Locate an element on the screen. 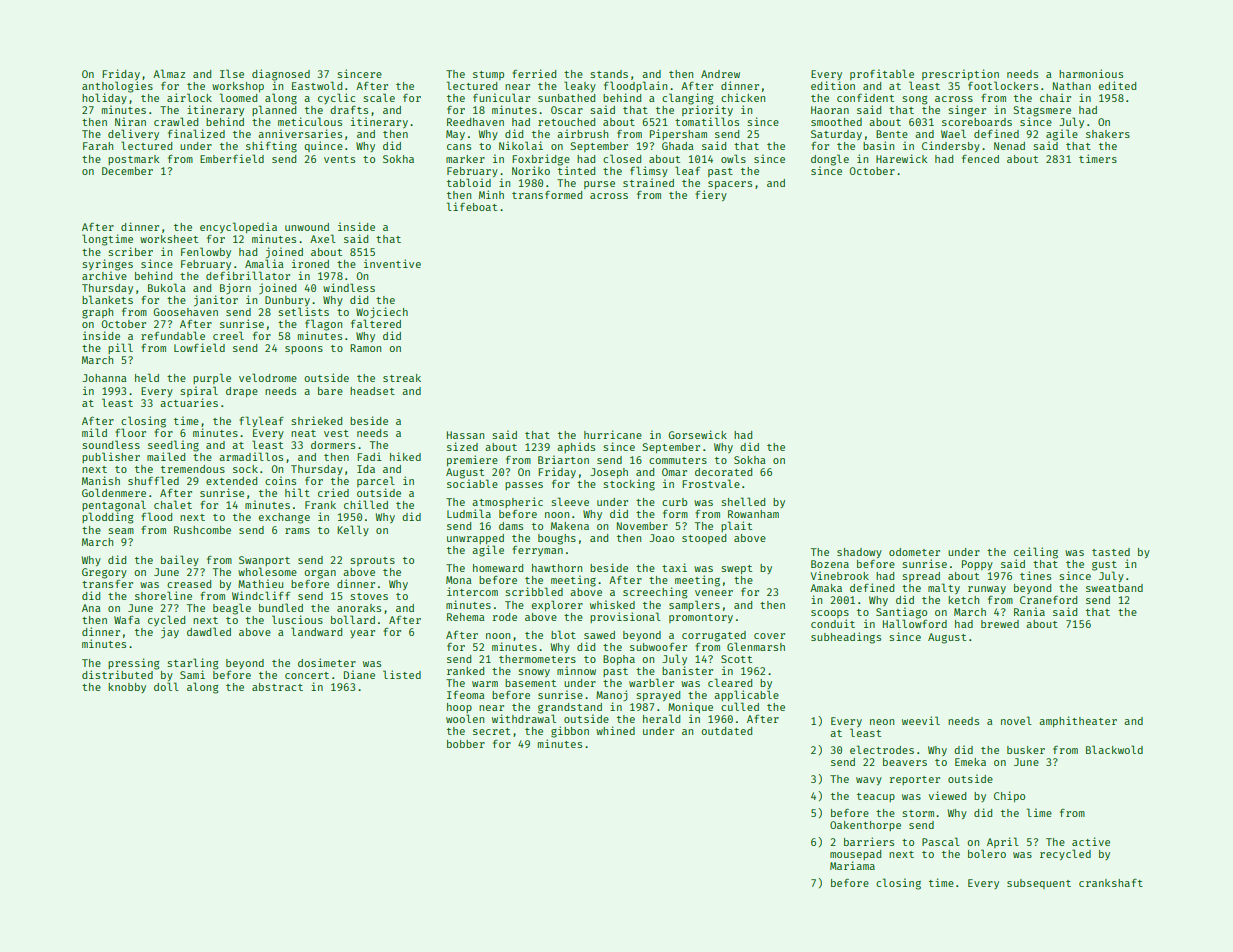  Gorsewick is located at coordinates (697, 434).
